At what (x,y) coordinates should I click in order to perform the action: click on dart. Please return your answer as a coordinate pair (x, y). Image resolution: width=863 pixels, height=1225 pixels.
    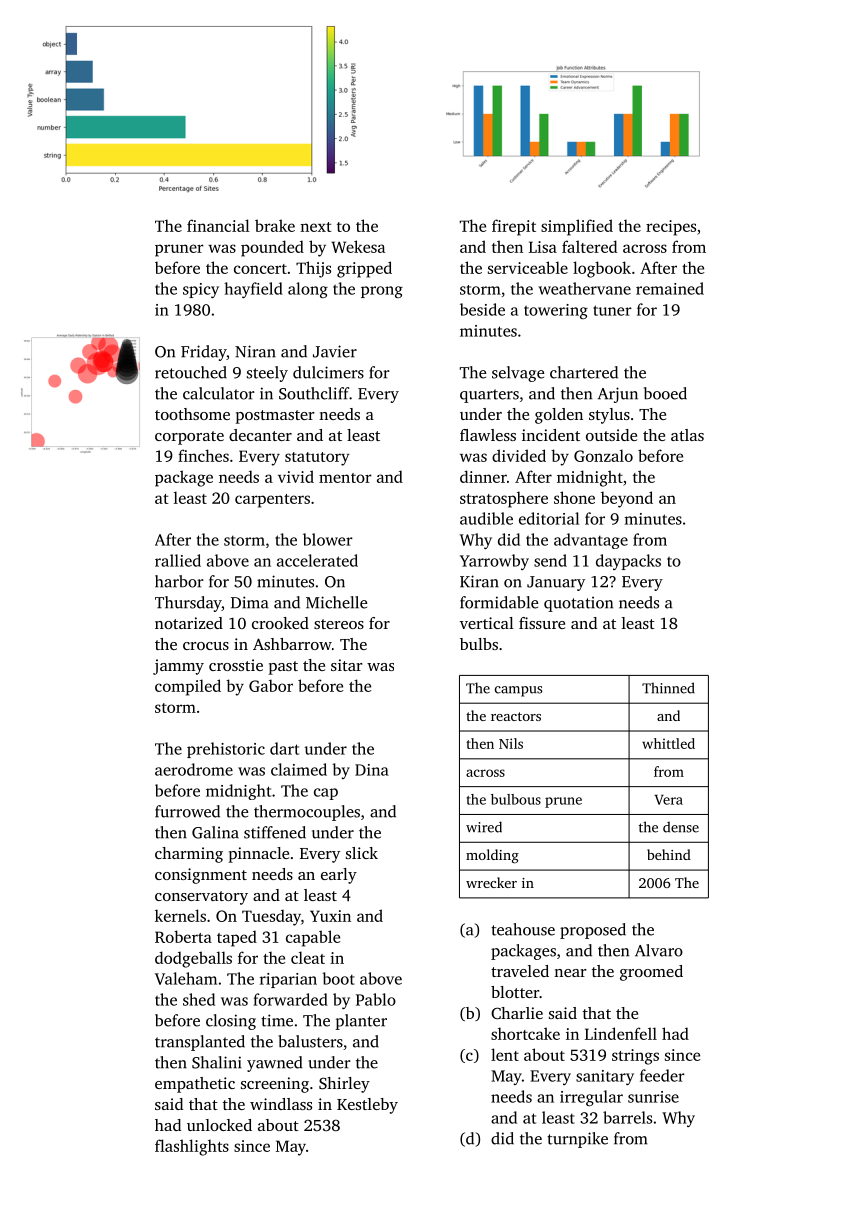
    Looking at the image, I should click on (284, 748).
